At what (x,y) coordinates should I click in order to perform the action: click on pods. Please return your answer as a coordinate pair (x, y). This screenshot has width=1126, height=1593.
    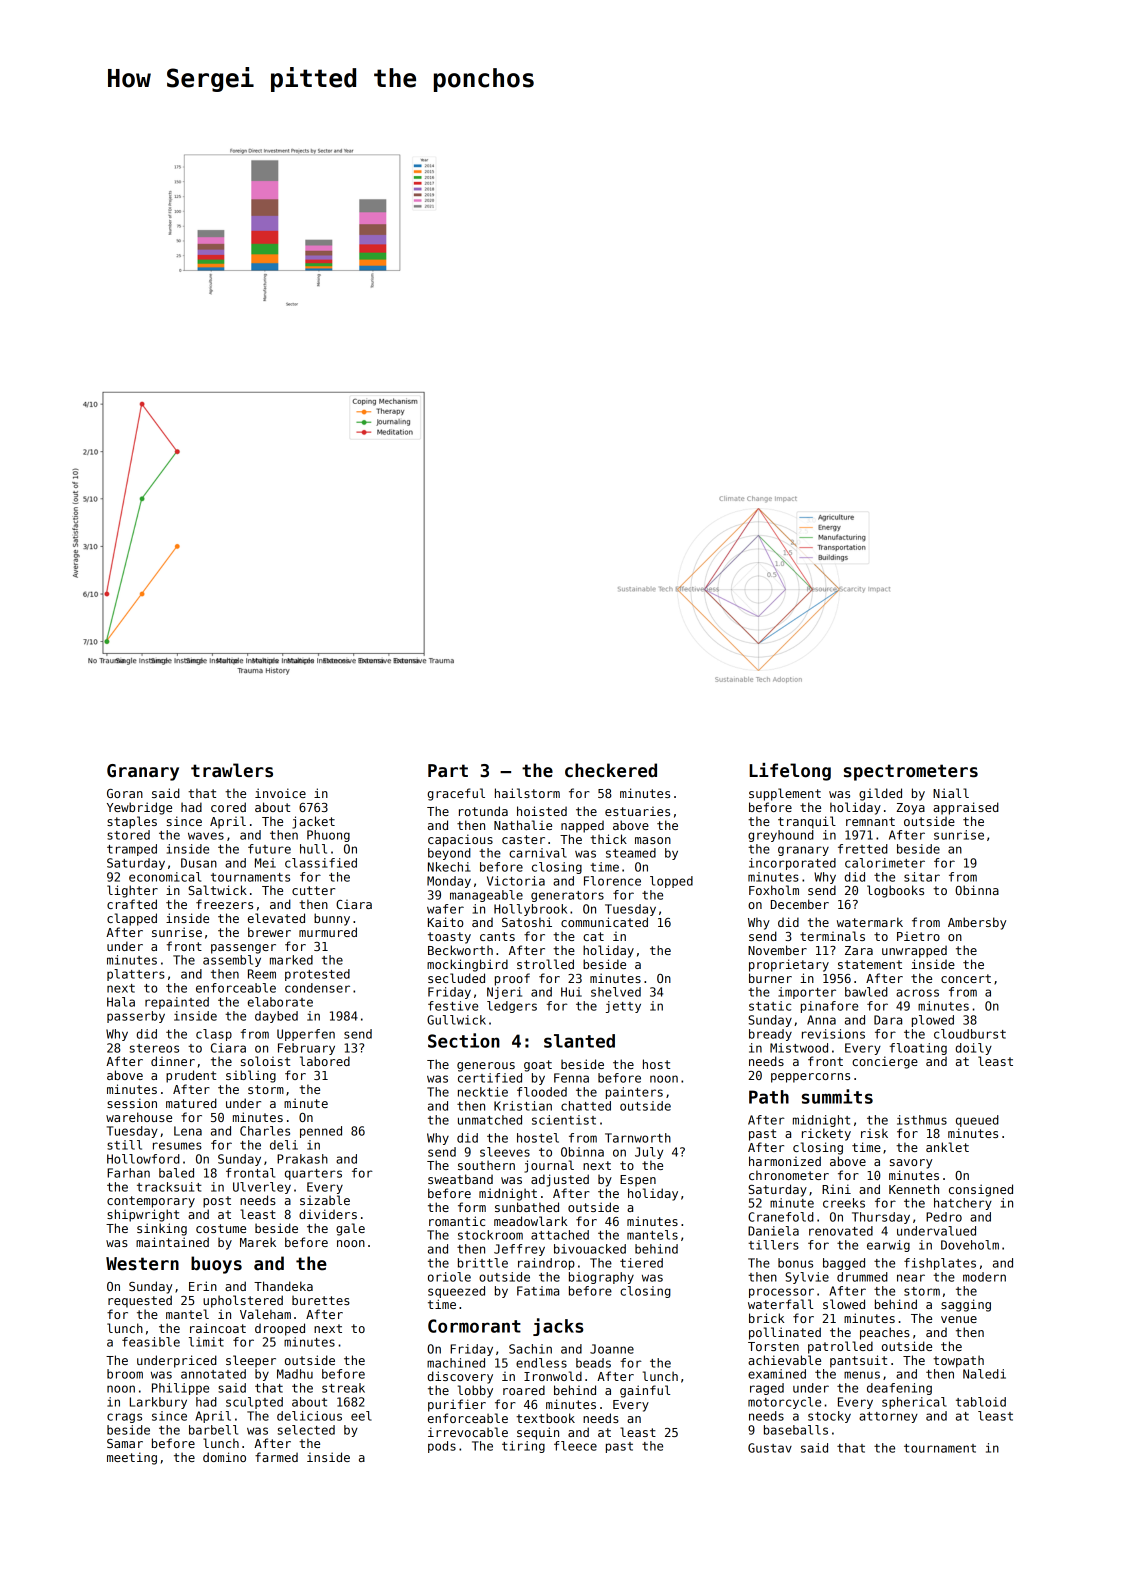
    Looking at the image, I should click on (442, 1447).
